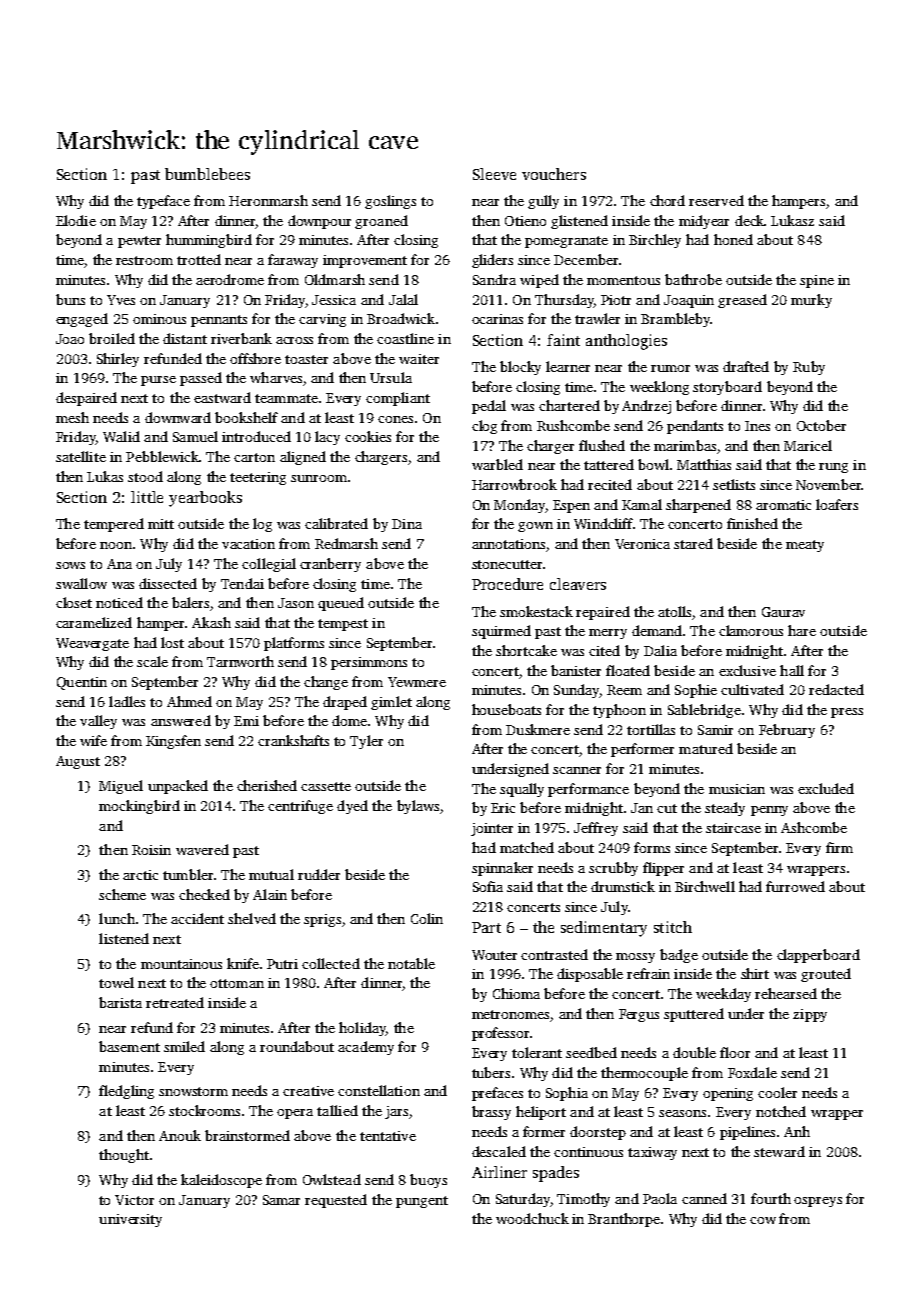  Describe the element at coordinates (395, 419) in the screenshot. I see `cones` at that location.
